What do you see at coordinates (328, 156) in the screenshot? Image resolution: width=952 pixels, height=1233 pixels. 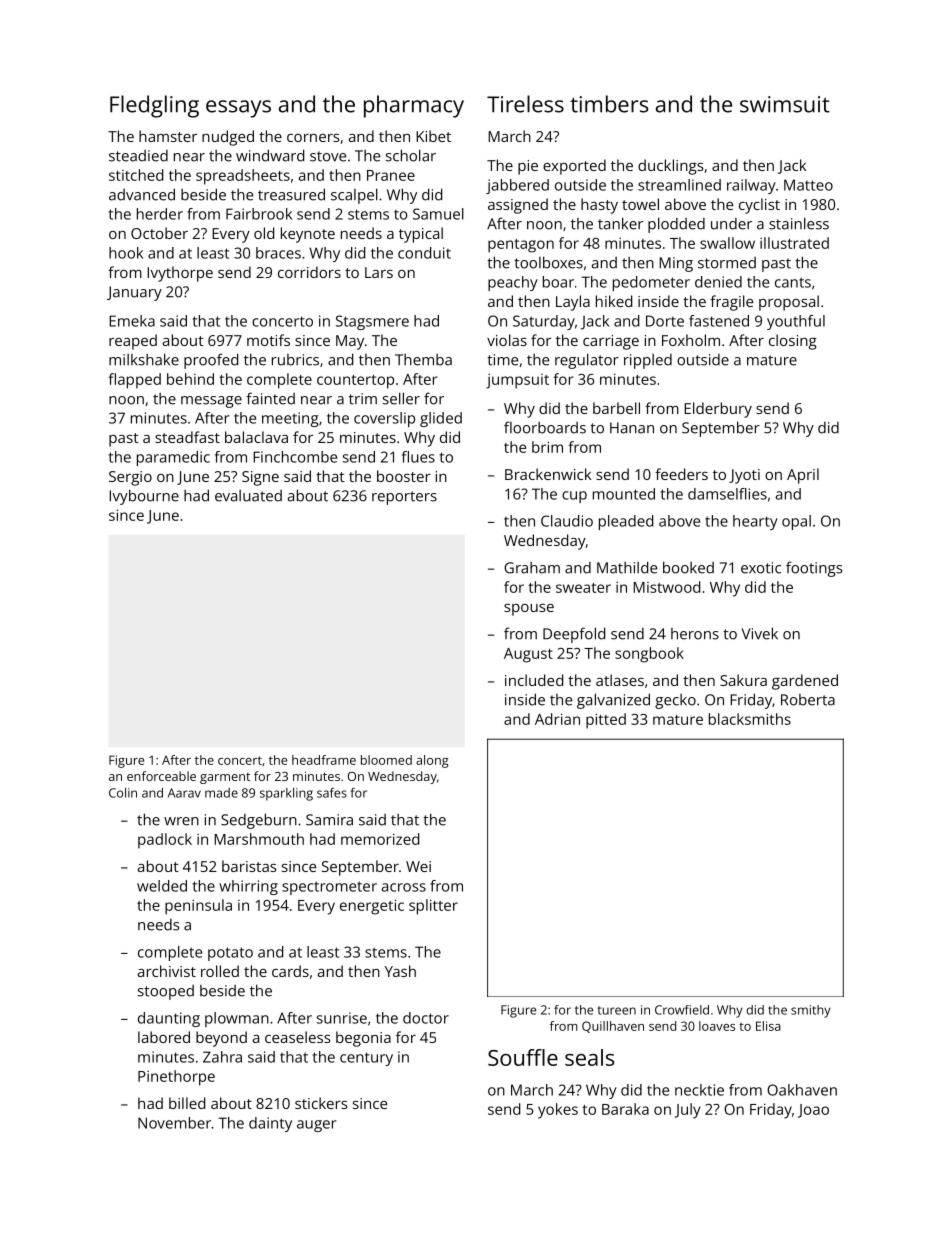 I see `stove` at bounding box center [328, 156].
